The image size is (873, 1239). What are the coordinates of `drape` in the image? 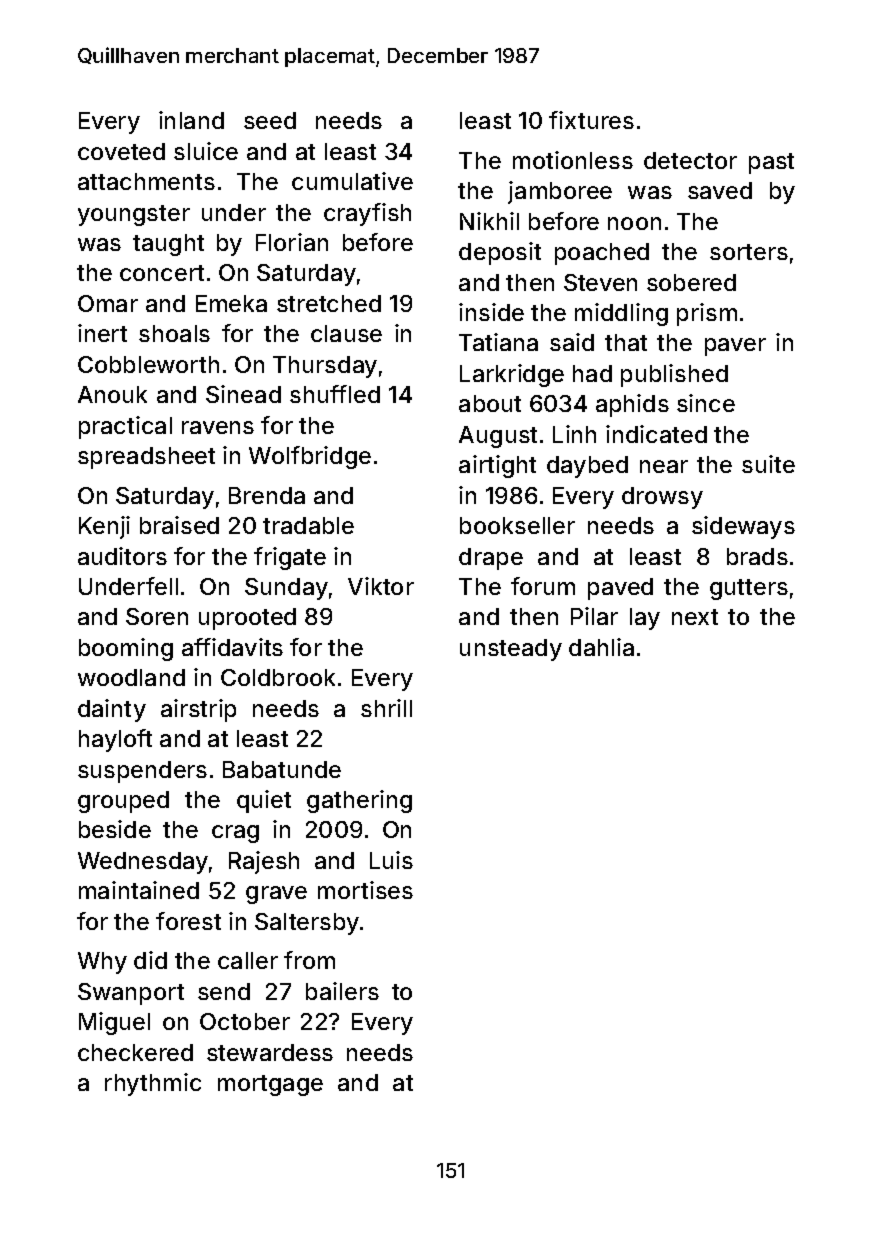 It's located at (491, 559).
